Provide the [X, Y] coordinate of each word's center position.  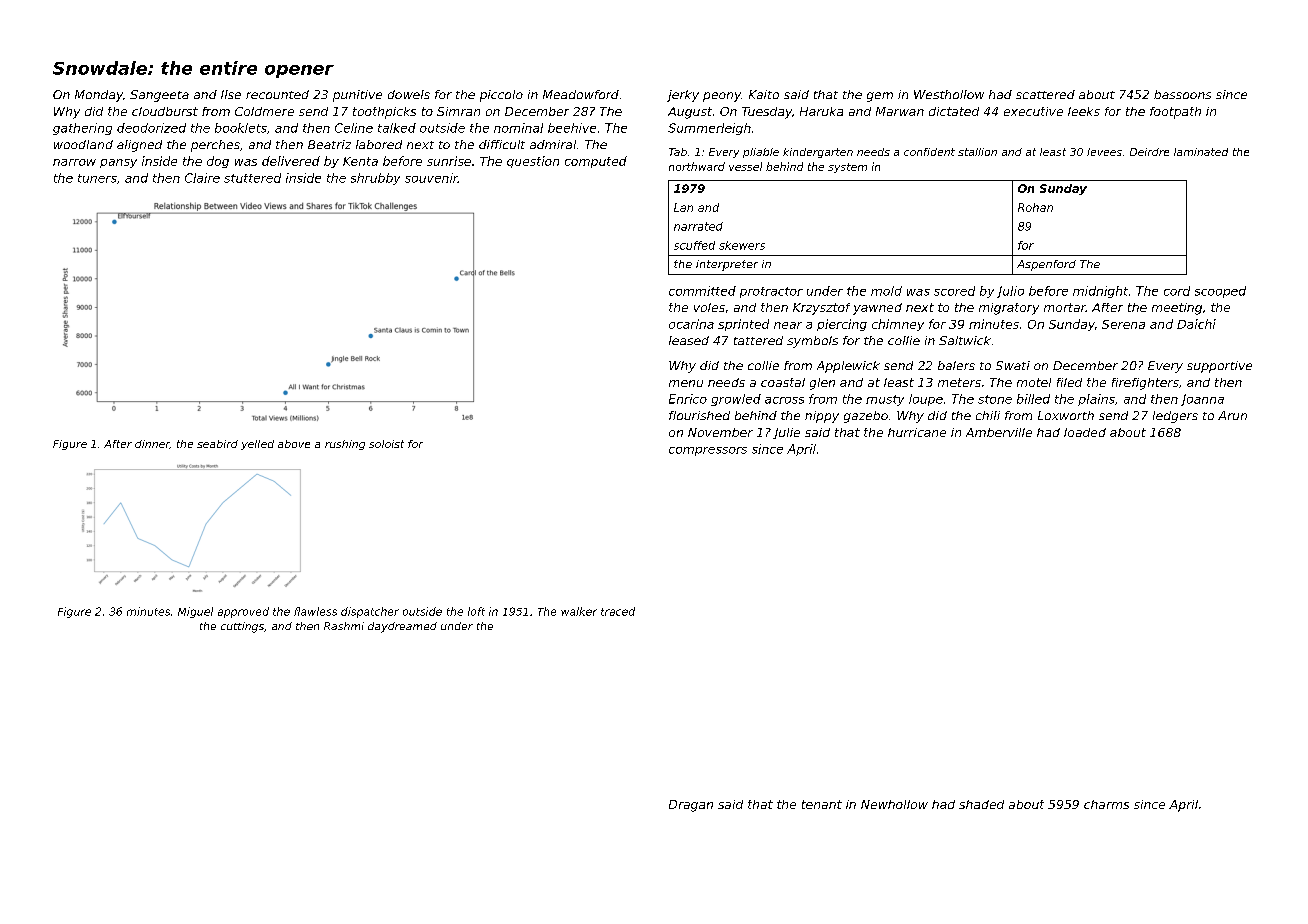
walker [579, 611]
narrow [74, 162]
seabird [217, 444]
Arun [1232, 415]
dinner [152, 444]
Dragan [691, 806]
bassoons [1182, 94]
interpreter [727, 265]
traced [618, 611]
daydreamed [402, 627]
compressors [708, 451]
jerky [683, 96]
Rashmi [344, 626]
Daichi [1196, 324]
